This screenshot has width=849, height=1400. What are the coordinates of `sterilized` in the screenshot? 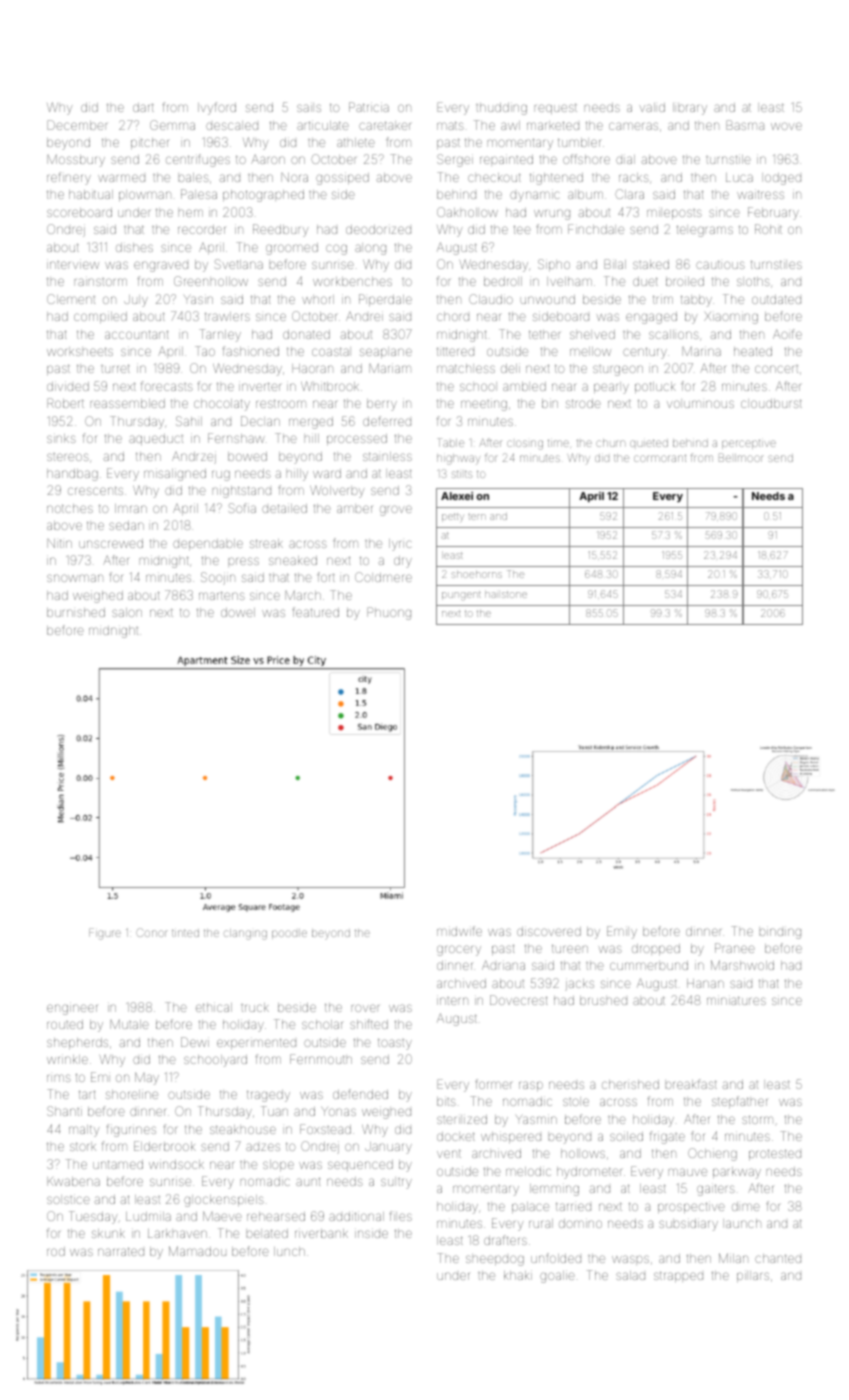 It's located at (462, 1119).
